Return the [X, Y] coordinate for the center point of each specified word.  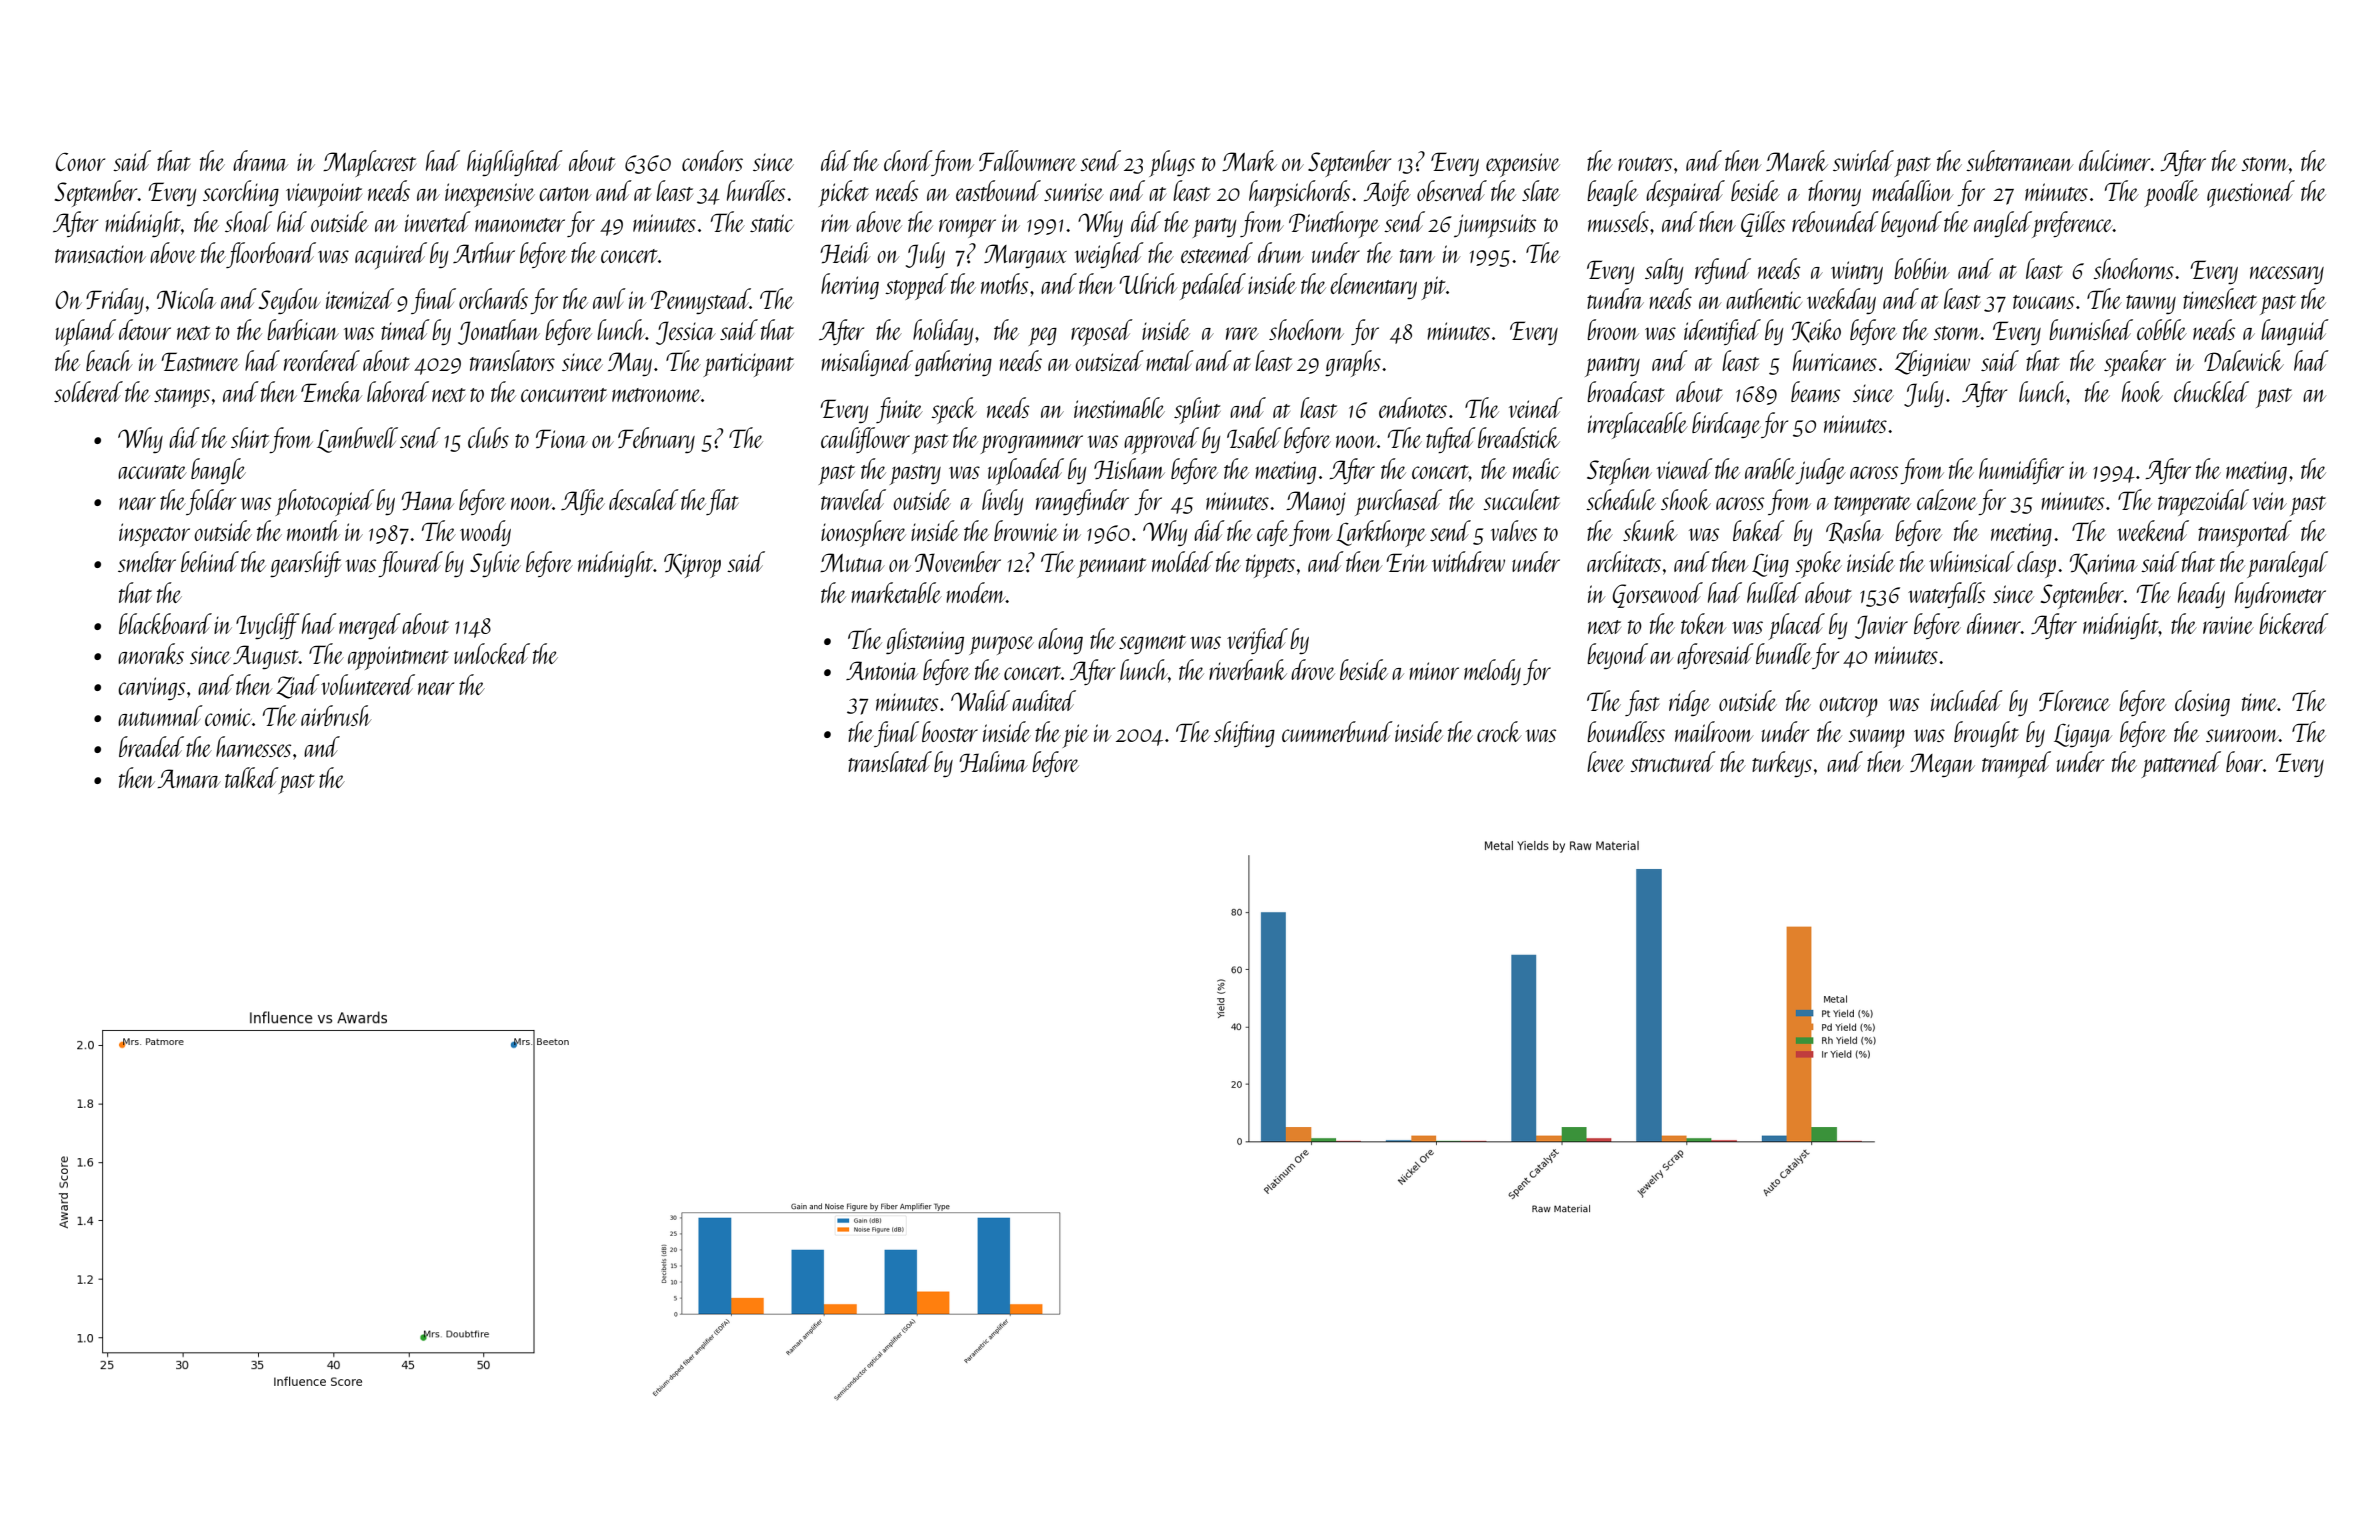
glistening [925, 641]
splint [1197, 410]
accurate [152, 472]
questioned [2251, 193]
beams [1815, 391]
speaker [2135, 363]
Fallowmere [1028, 160]
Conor [80, 162]
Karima [2104, 564]
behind [210, 561]
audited [1044, 700]
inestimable [1119, 407]
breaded [151, 746]
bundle [1784, 653]
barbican [303, 329]
